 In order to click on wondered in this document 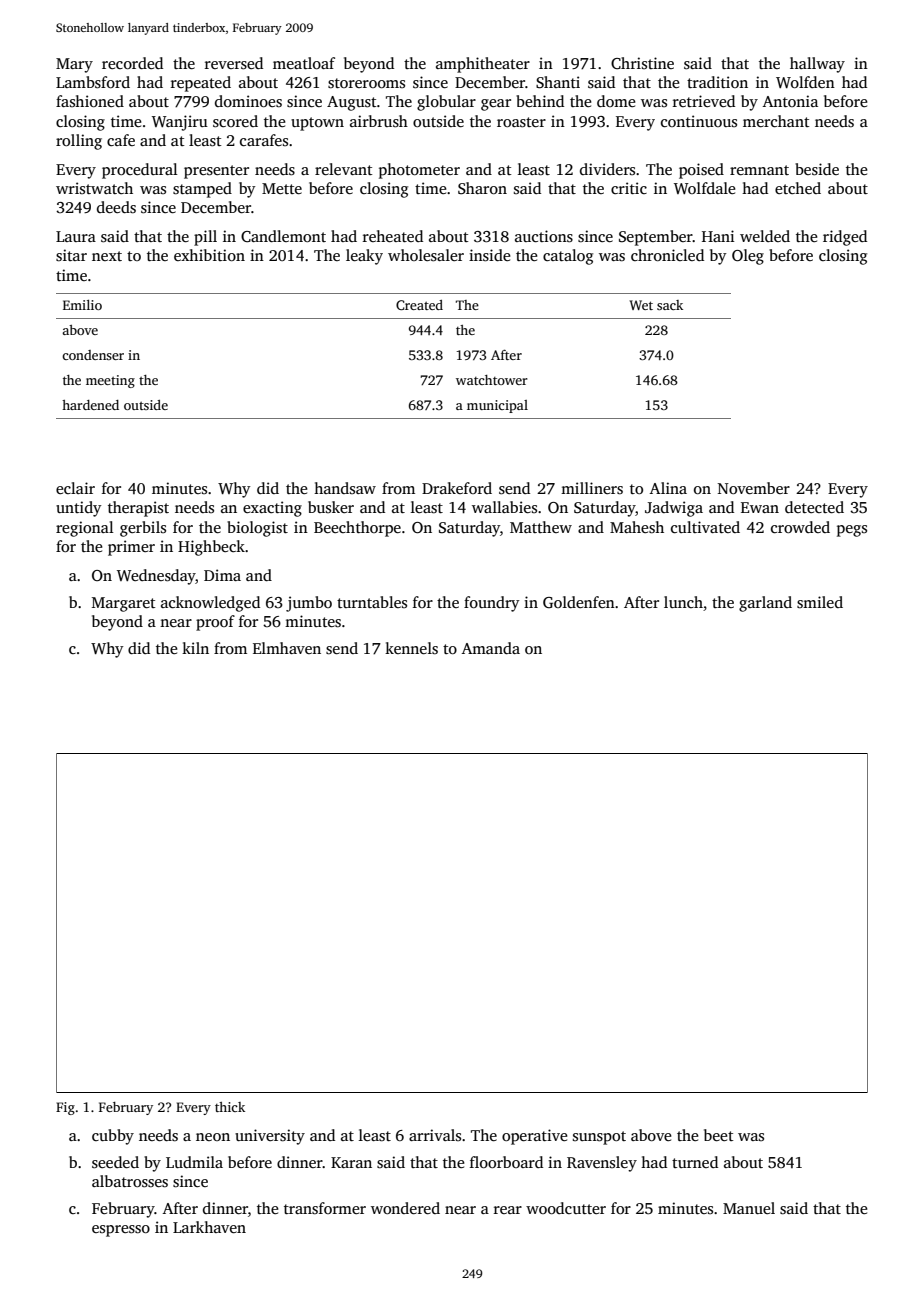, I will do `click(405, 1208)`.
